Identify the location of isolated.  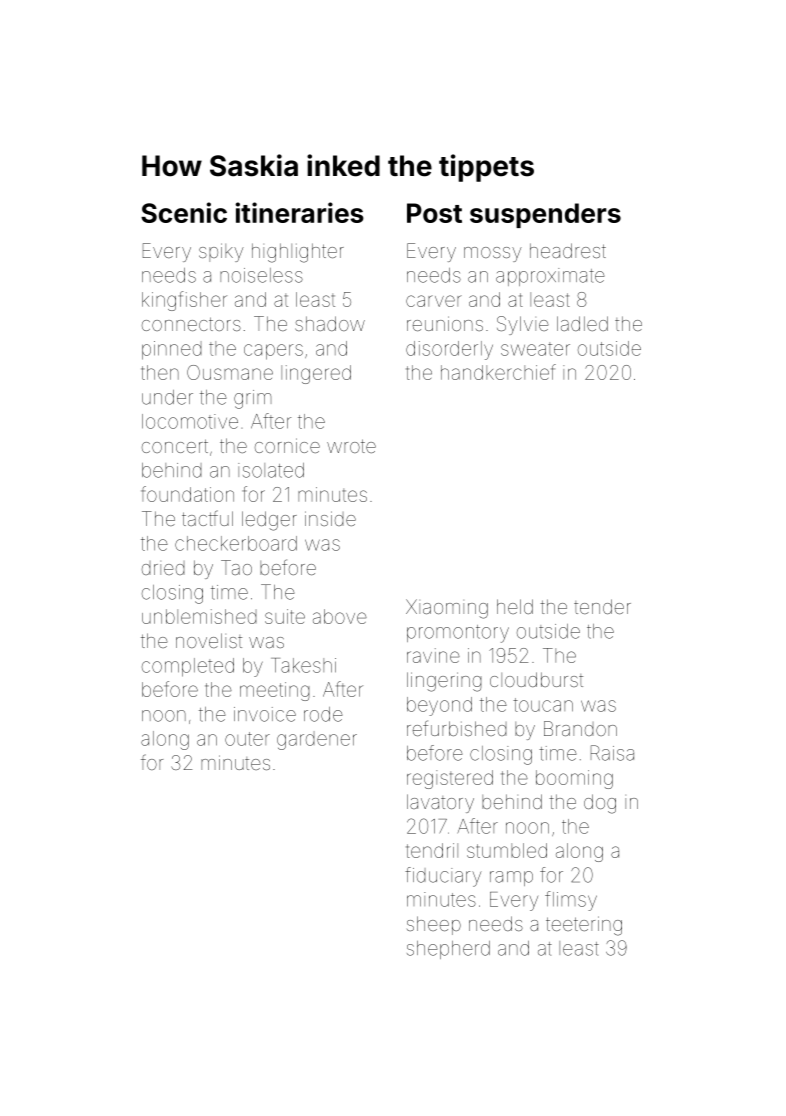
(271, 470).
